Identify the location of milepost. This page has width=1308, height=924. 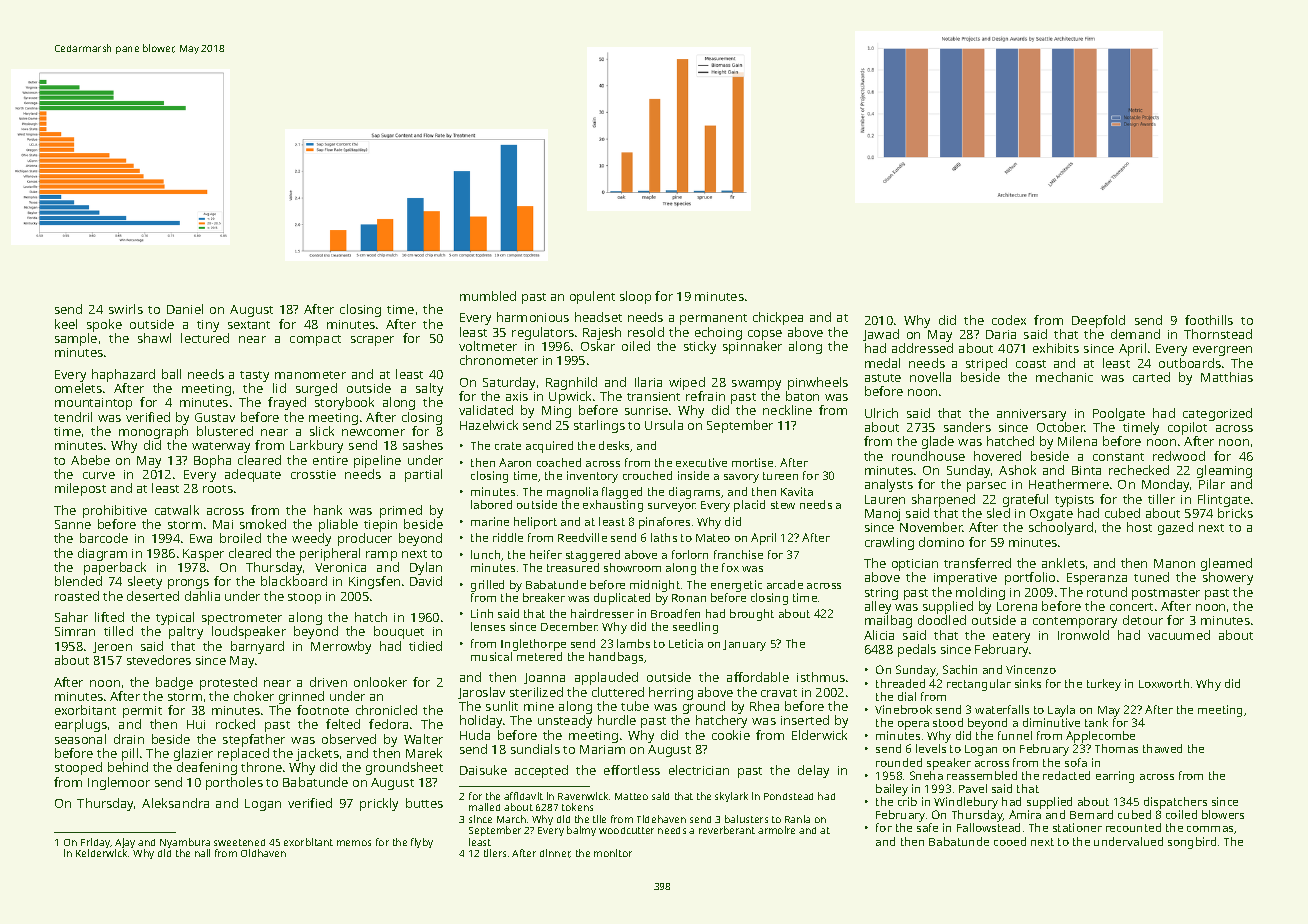
(80, 489).
